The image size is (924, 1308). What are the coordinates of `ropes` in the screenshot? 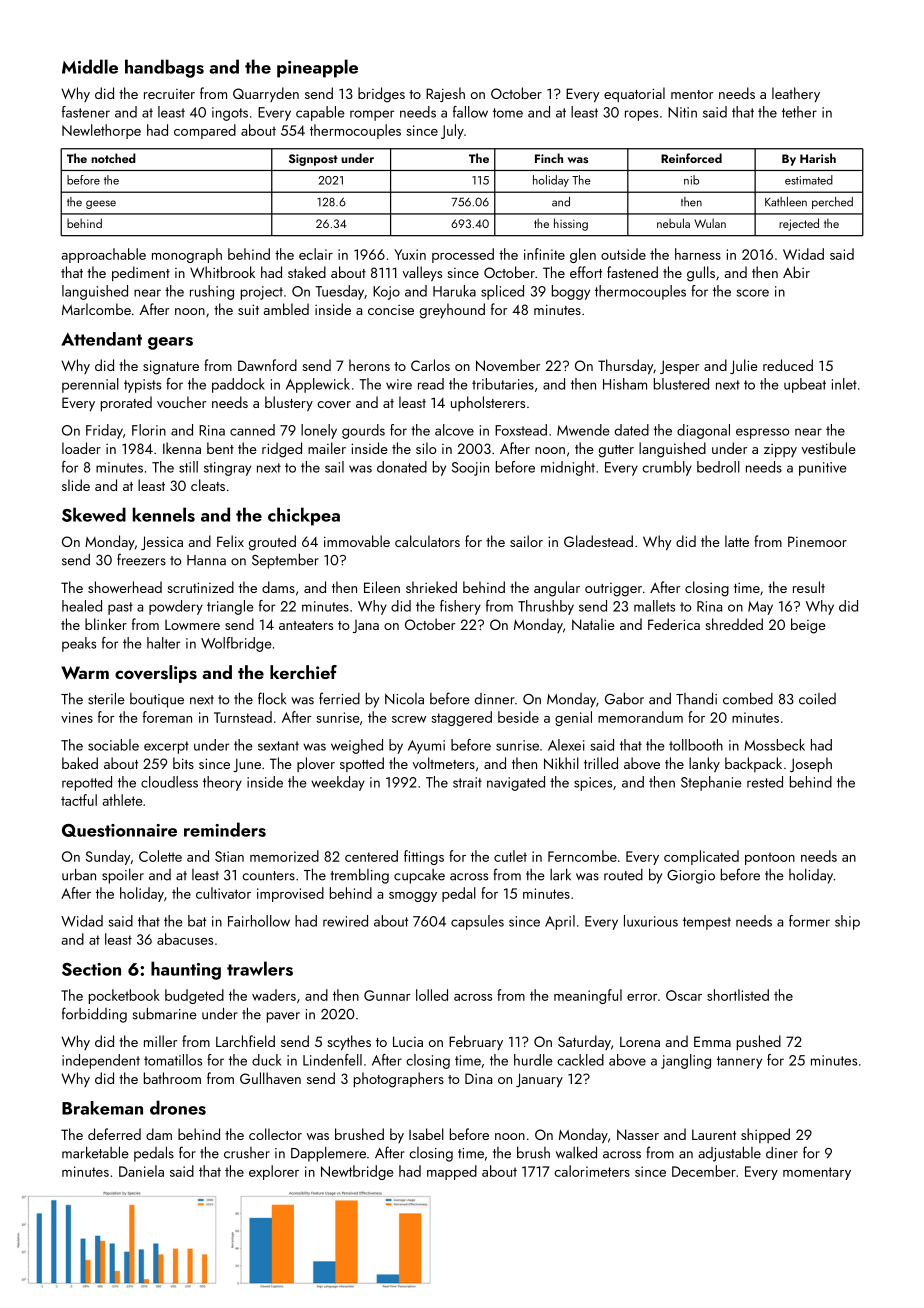 It's located at (641, 115).
